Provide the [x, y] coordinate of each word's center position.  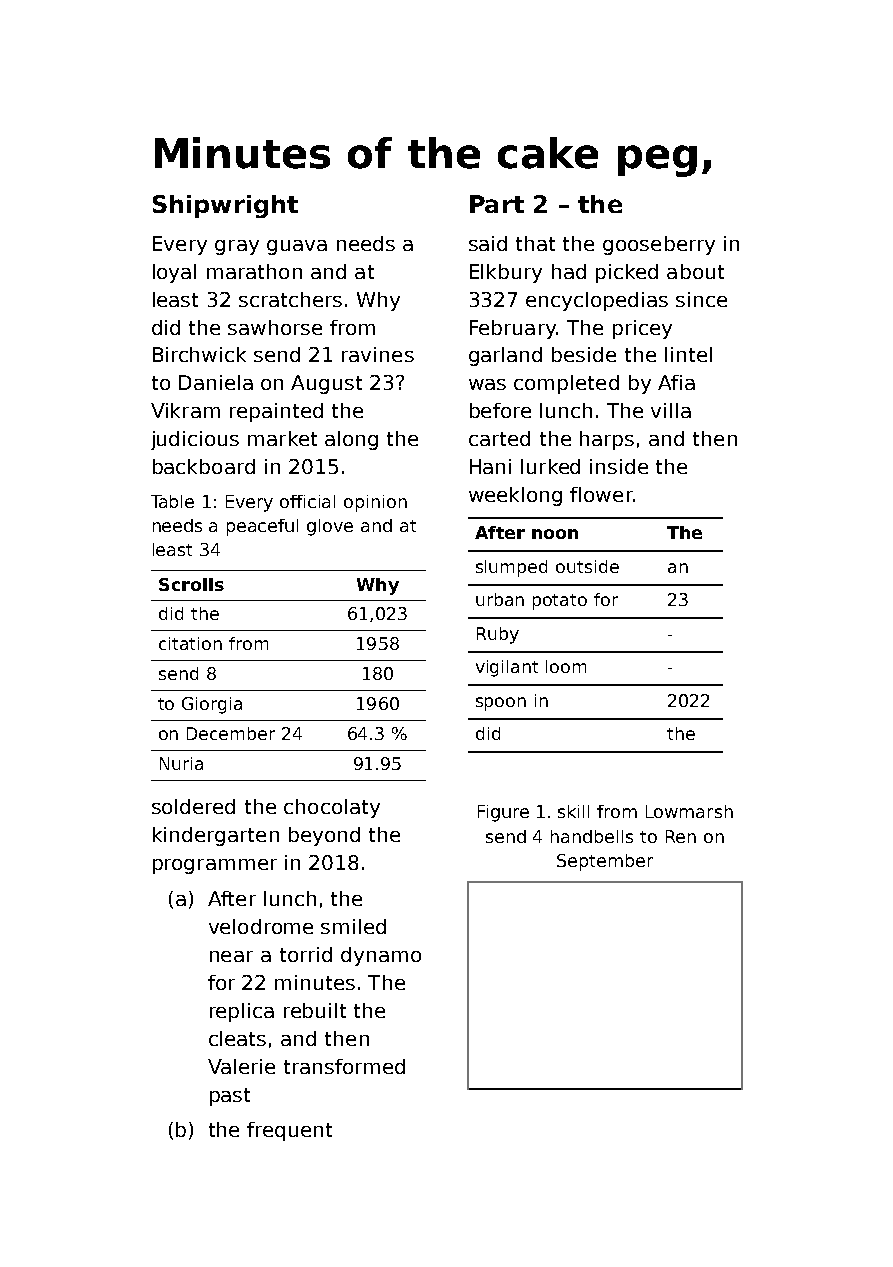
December [231, 733]
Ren [681, 836]
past [230, 1097]
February [513, 329]
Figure [503, 813]
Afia [676, 382]
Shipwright [225, 206]
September [605, 862]
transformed [344, 1066]
